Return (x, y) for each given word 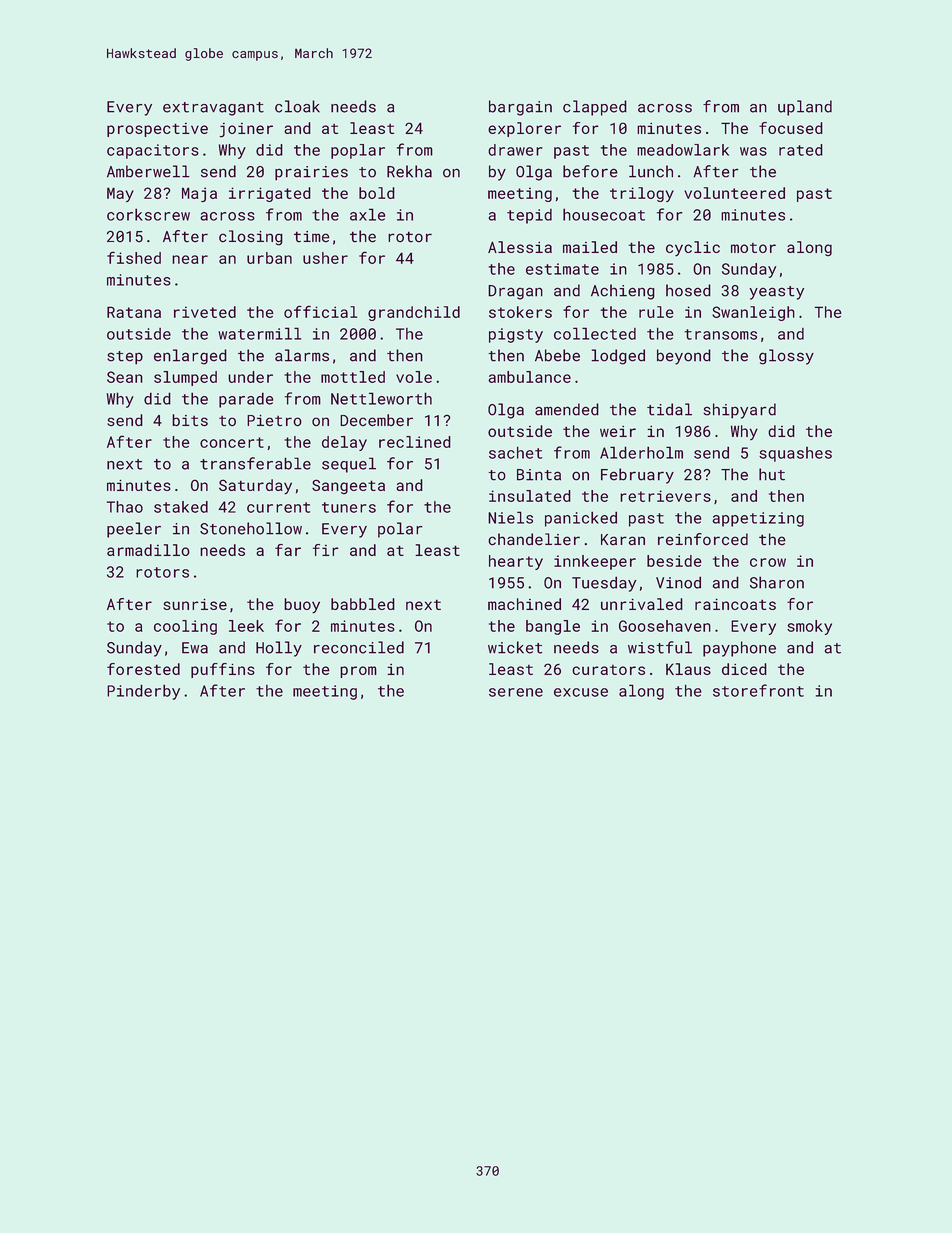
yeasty (776, 293)
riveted (205, 312)
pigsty (516, 335)
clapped (595, 108)
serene (516, 692)
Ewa (195, 648)
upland (805, 108)
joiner (246, 130)
